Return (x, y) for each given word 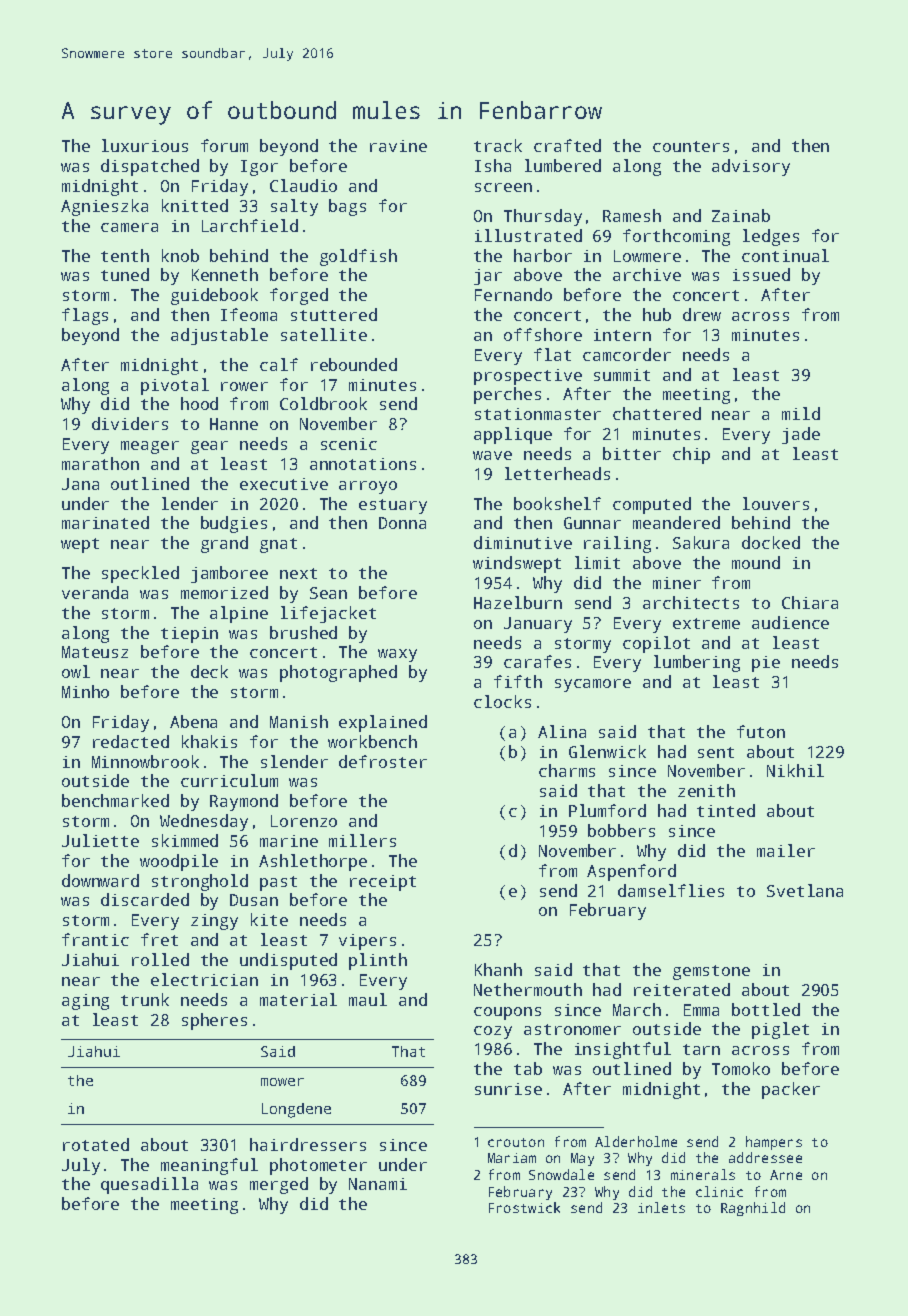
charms (567, 770)
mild (801, 413)
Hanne (234, 424)
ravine (398, 146)
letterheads (557, 473)
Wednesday (204, 822)
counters (691, 146)
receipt (383, 883)
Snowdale (561, 1174)
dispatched (150, 167)
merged (279, 1185)
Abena (193, 721)
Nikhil (795, 770)
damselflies (671, 890)
